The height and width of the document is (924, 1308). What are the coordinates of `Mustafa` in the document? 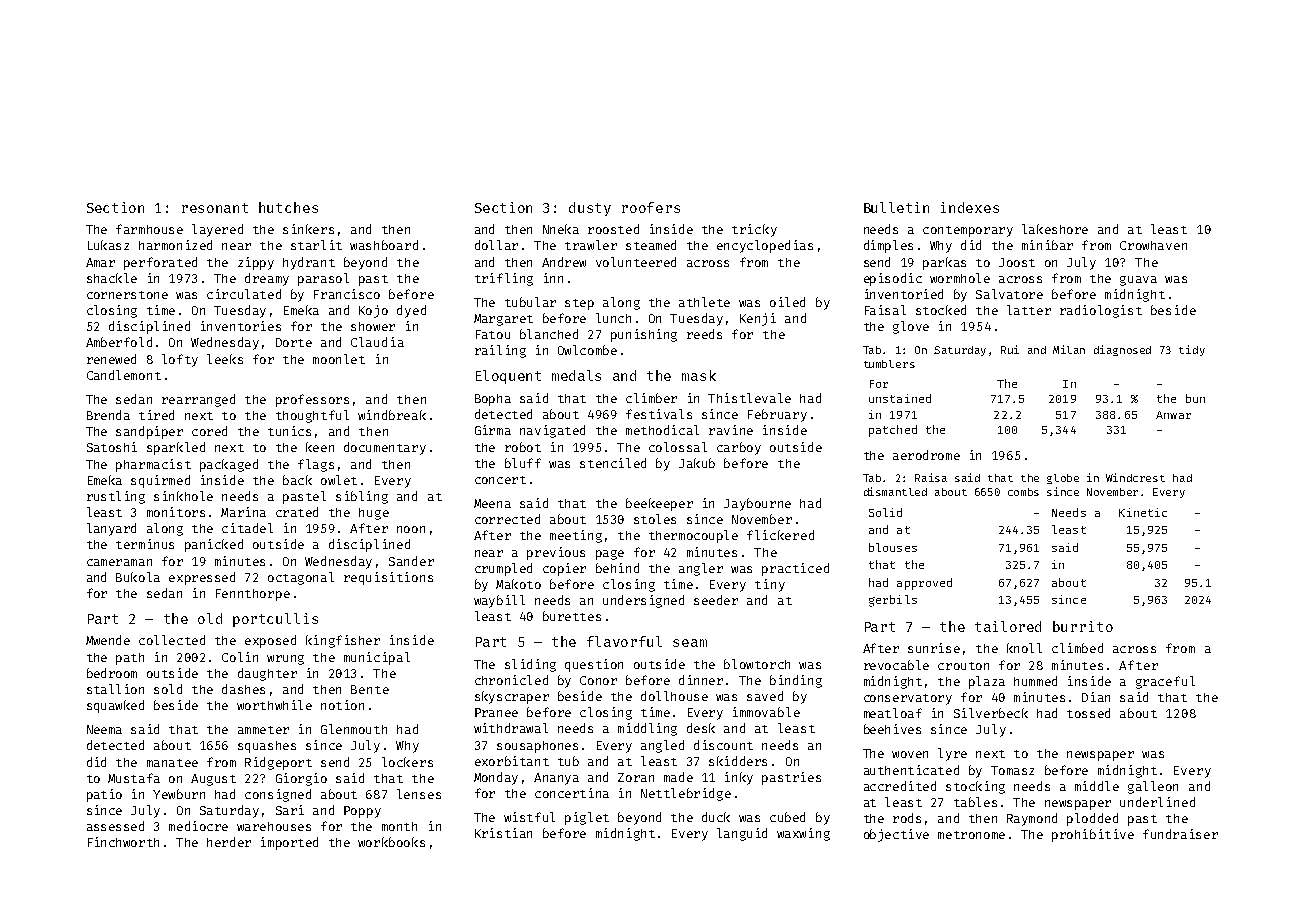 It's located at (134, 778).
